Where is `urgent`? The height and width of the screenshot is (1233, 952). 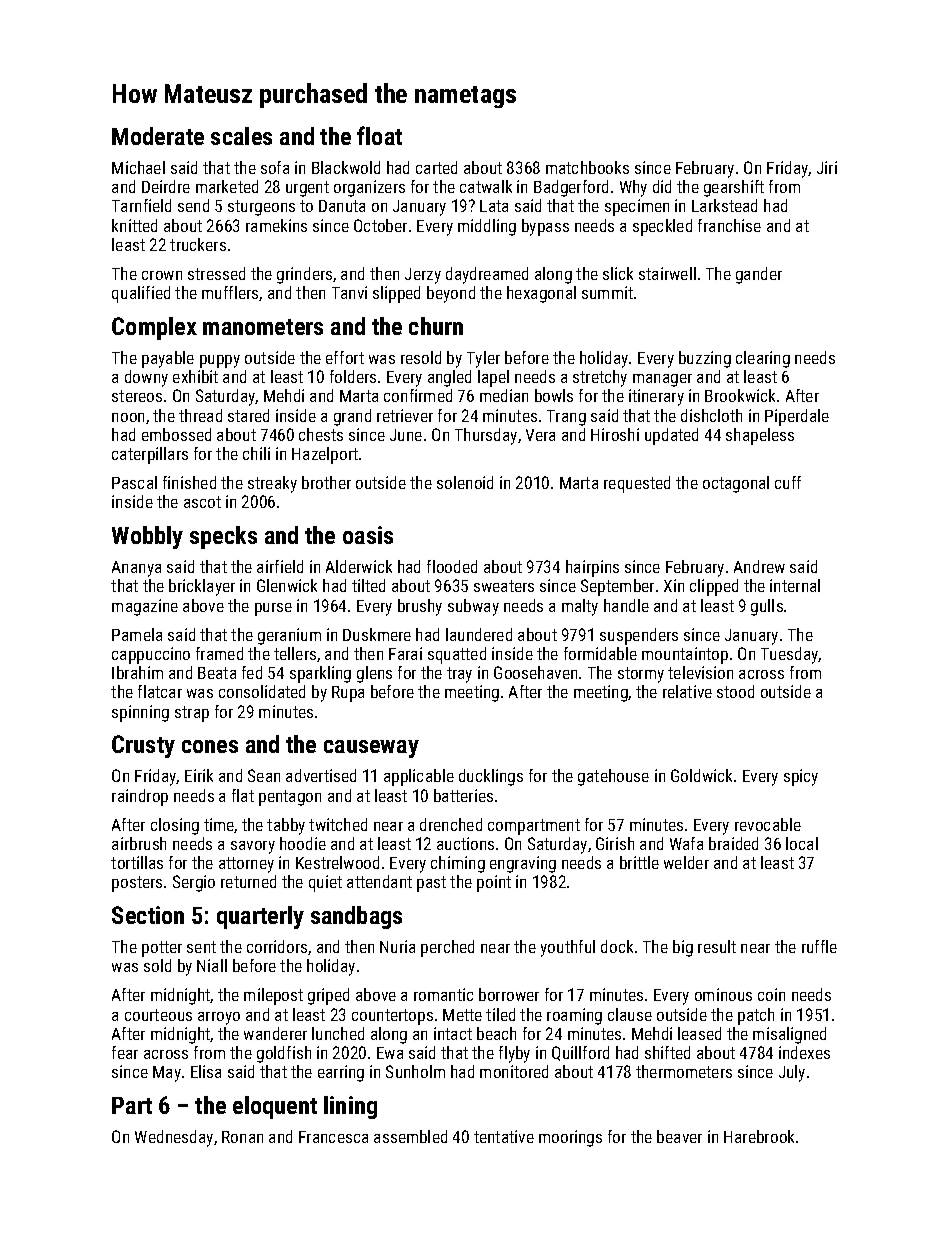 urgent is located at coordinates (307, 189).
